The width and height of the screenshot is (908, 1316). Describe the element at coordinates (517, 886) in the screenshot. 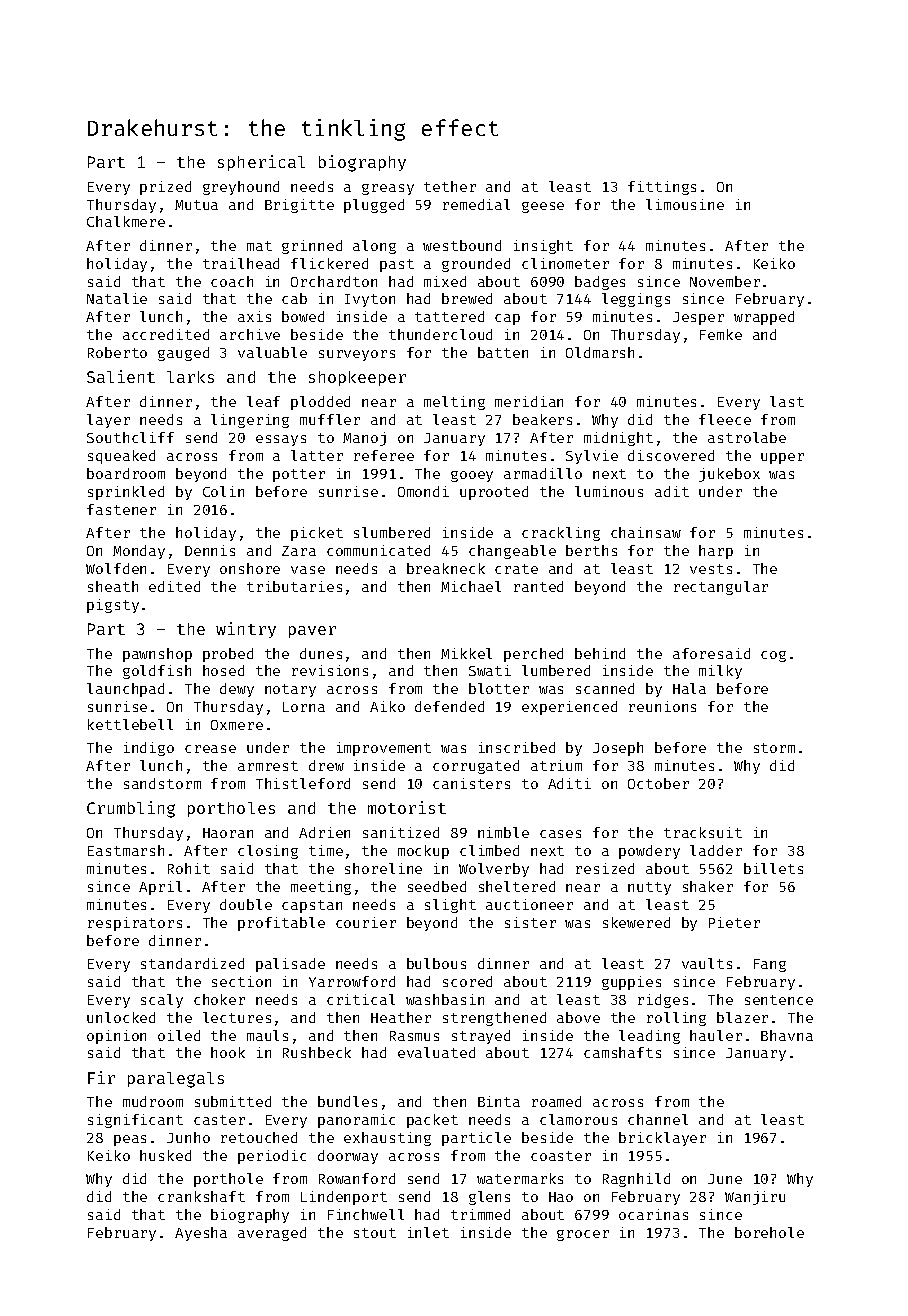

I see `sheltered` at that location.
